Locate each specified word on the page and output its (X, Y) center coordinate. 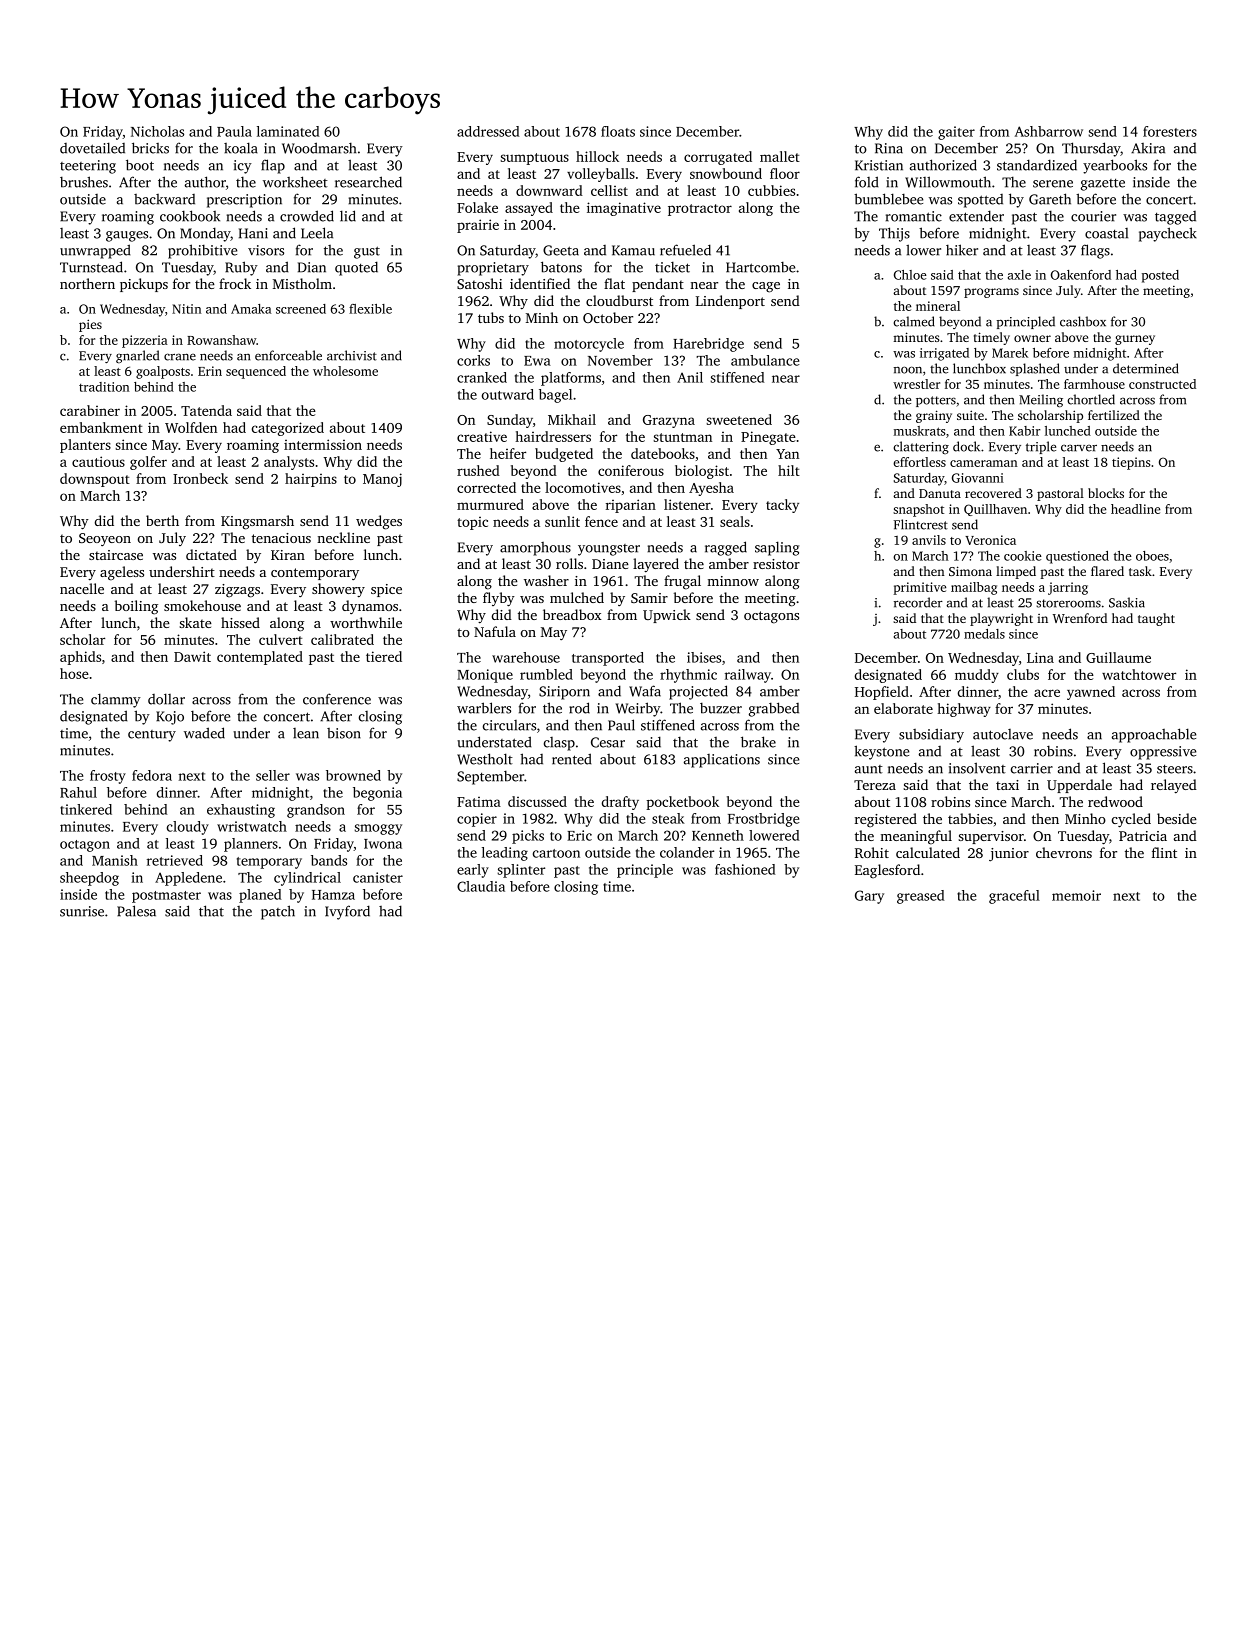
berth (162, 520)
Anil (690, 377)
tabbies (970, 818)
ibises (704, 657)
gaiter (956, 133)
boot (140, 165)
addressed (488, 131)
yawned (1091, 693)
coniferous (631, 470)
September (490, 778)
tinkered (86, 809)
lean (306, 733)
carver (1079, 448)
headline (1135, 509)
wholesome (345, 371)
